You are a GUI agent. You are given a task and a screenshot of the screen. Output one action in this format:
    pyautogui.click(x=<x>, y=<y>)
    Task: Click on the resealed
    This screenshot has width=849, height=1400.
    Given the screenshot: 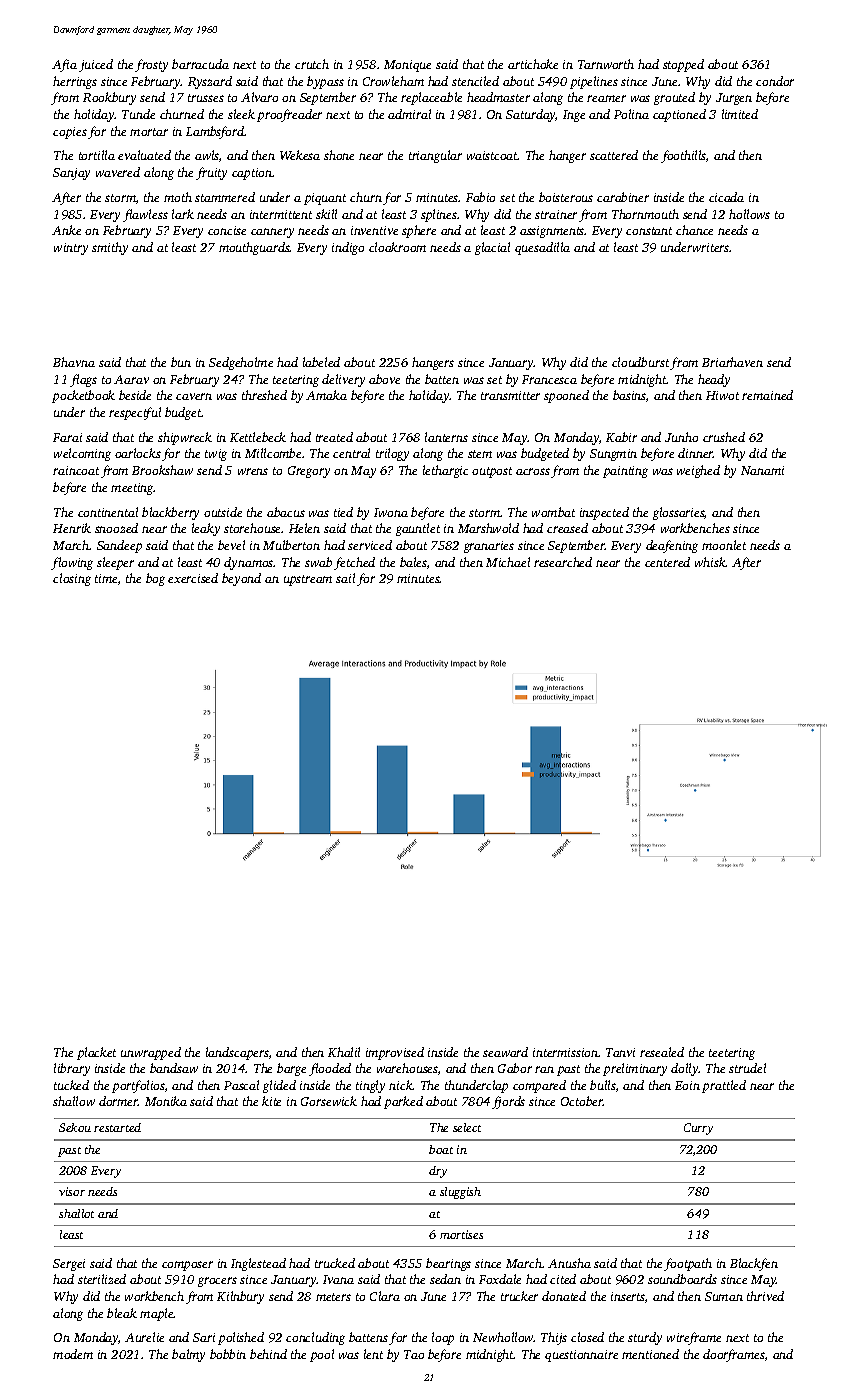 What is the action you would take?
    pyautogui.click(x=662, y=1052)
